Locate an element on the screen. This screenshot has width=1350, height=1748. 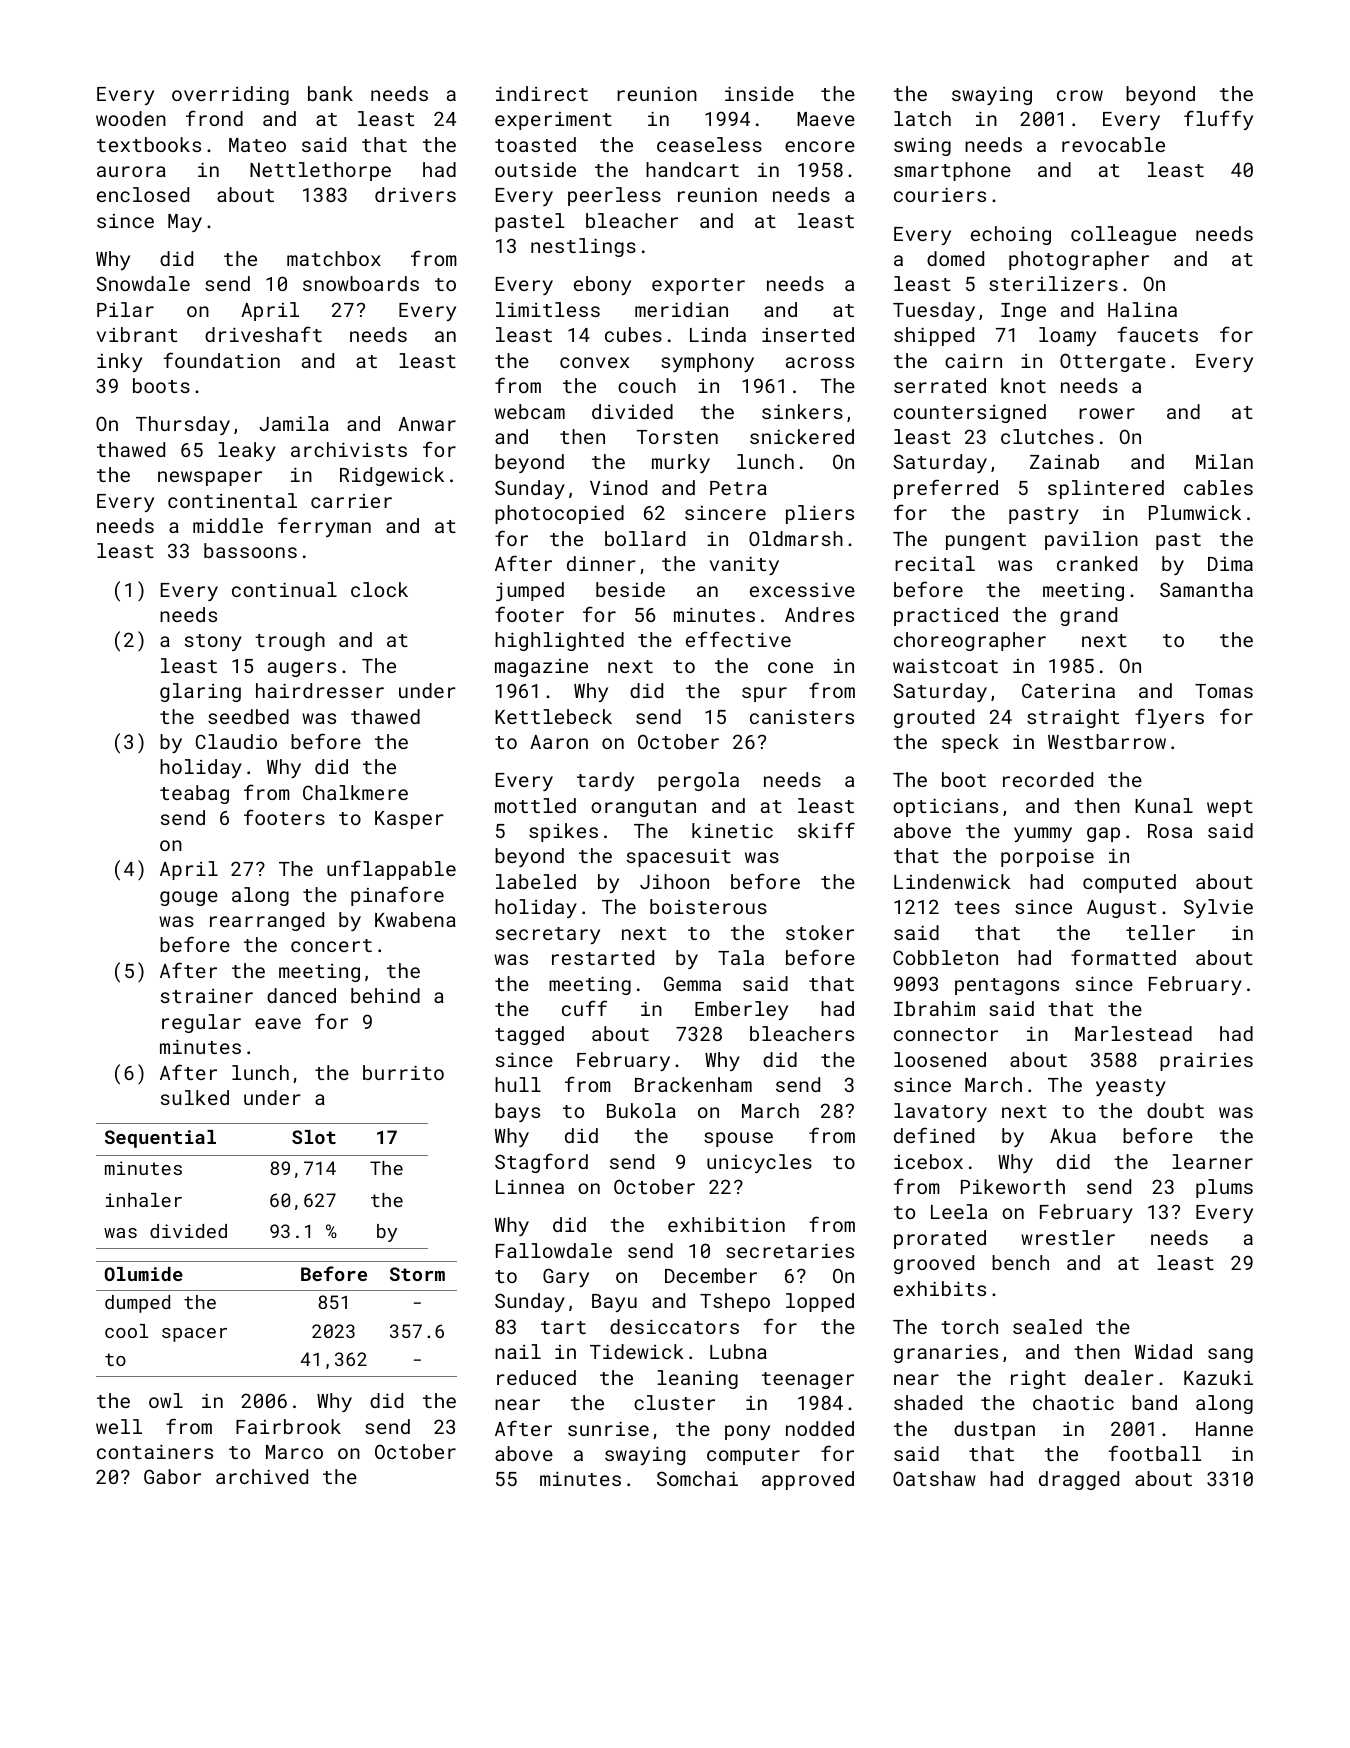
pavilion is located at coordinates (1091, 540).
